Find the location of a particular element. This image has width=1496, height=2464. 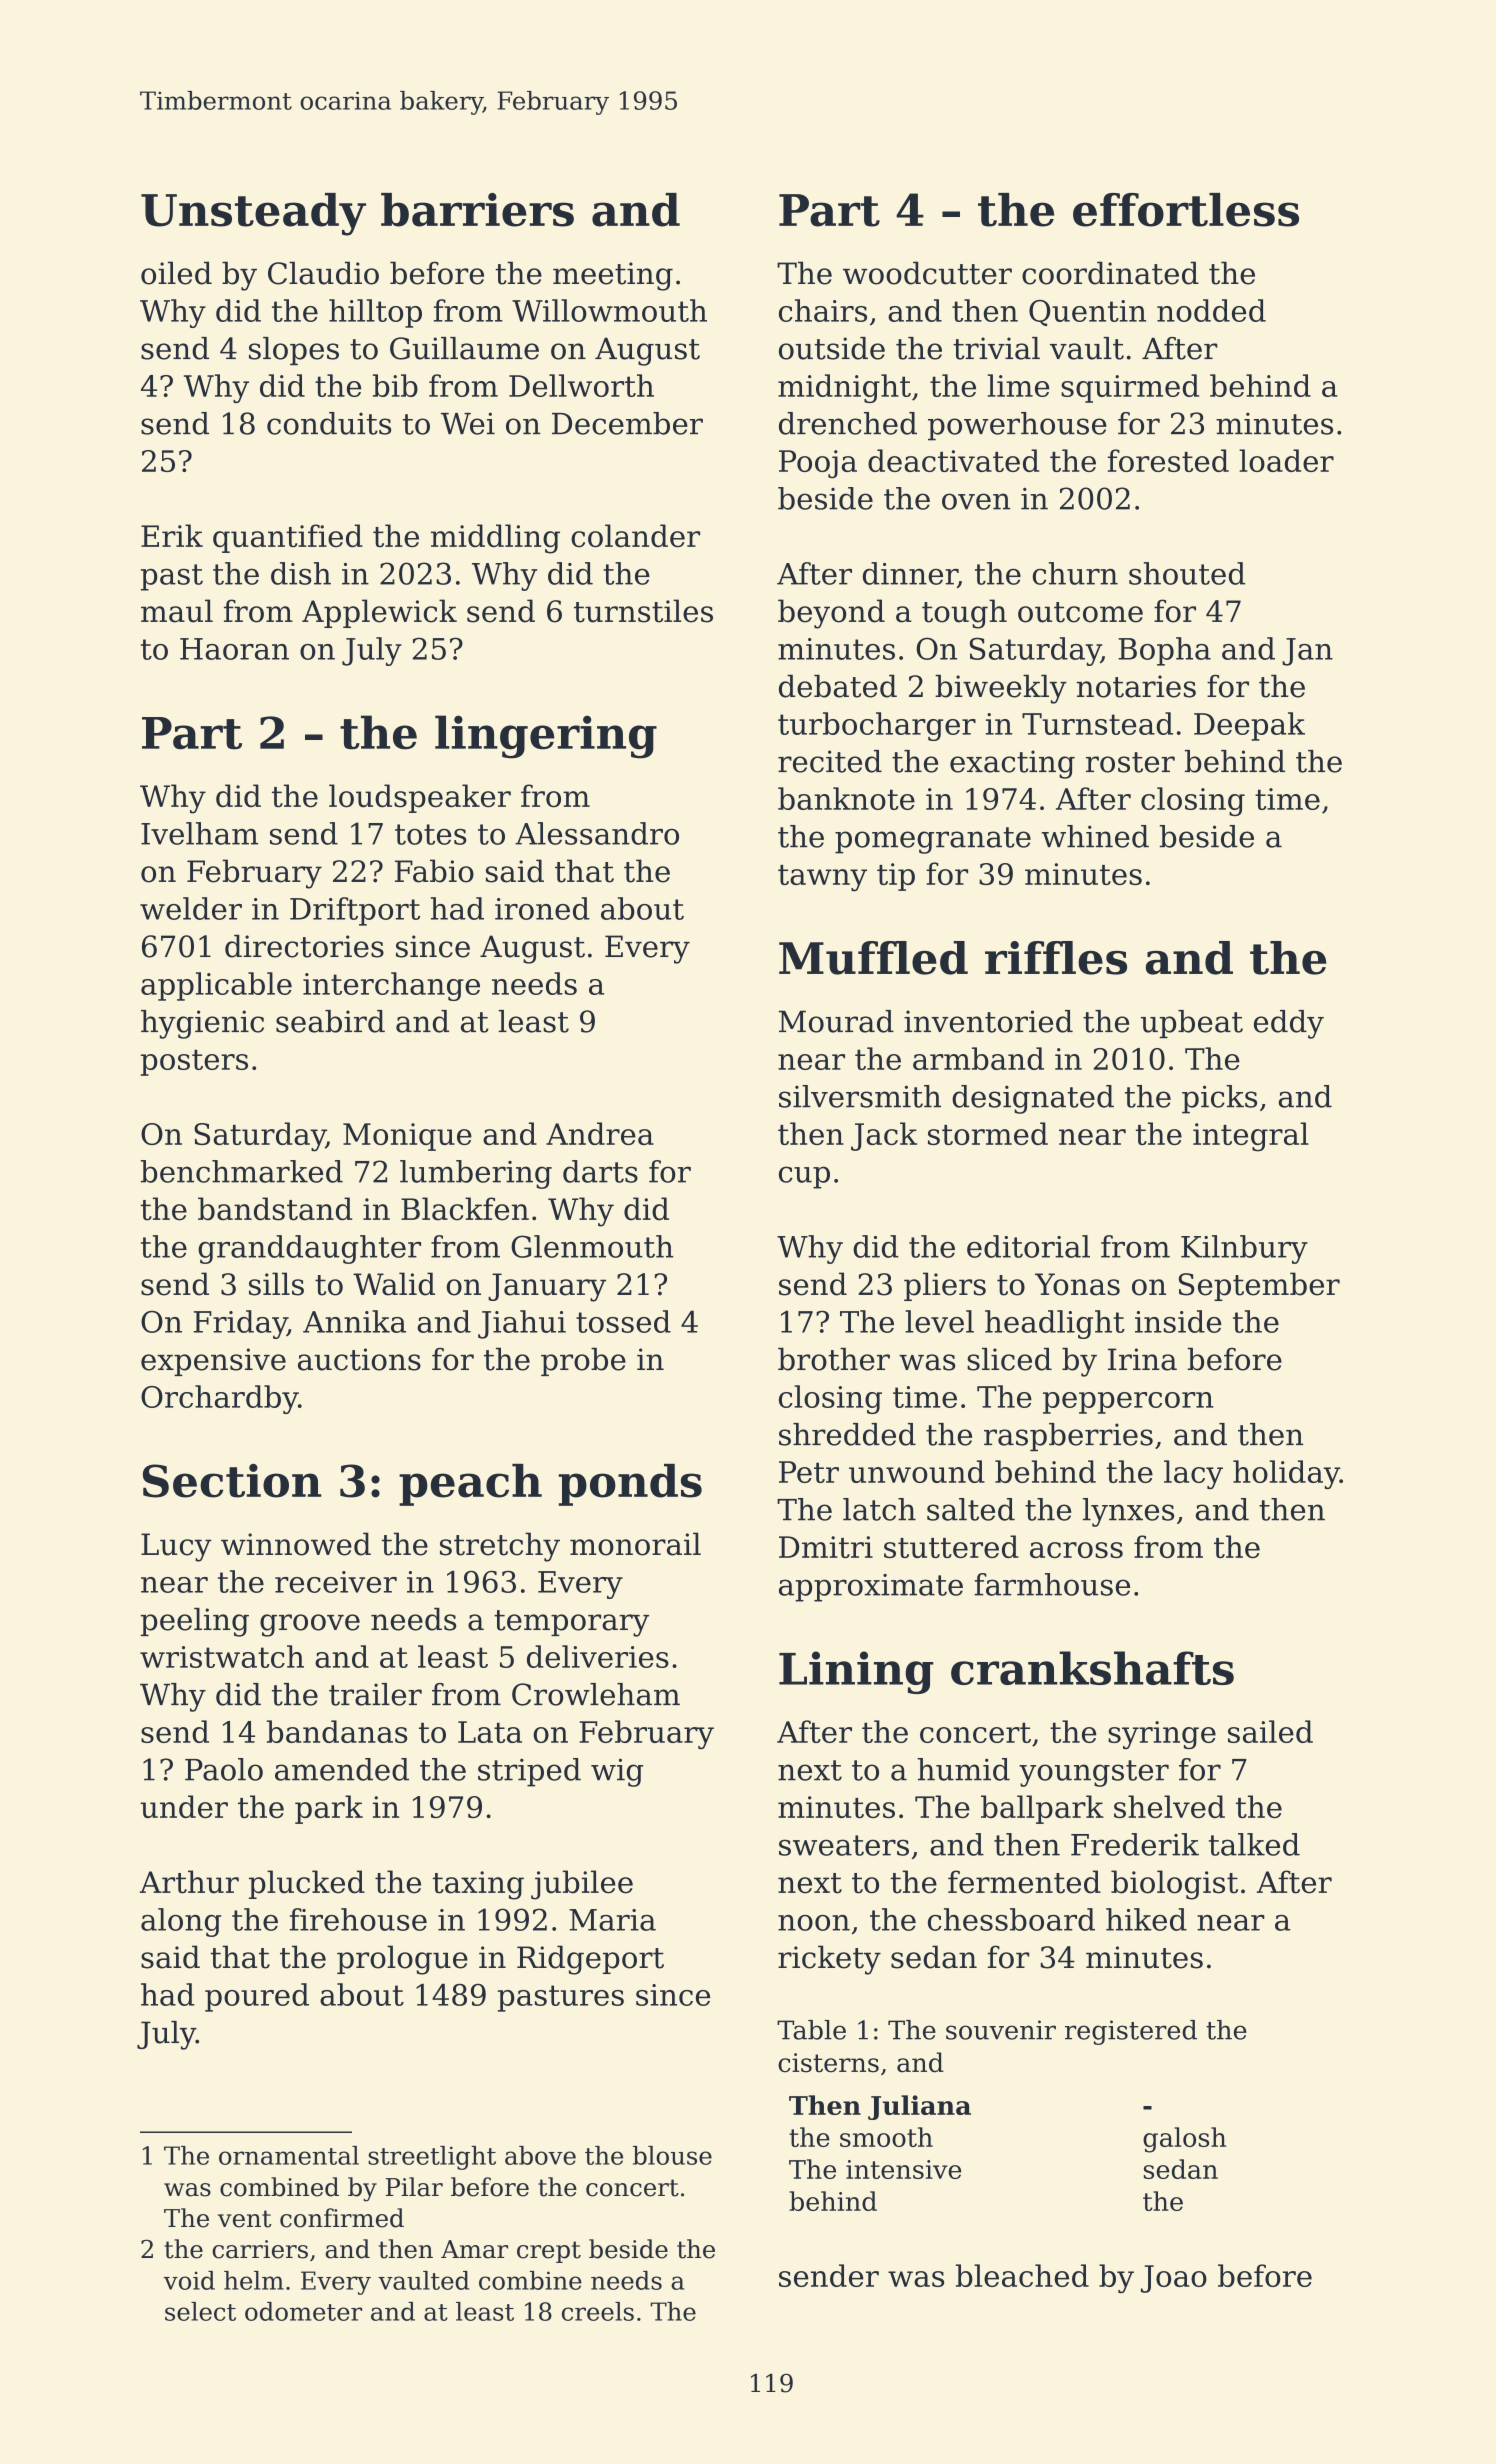

Unsteady is located at coordinates (253, 214).
